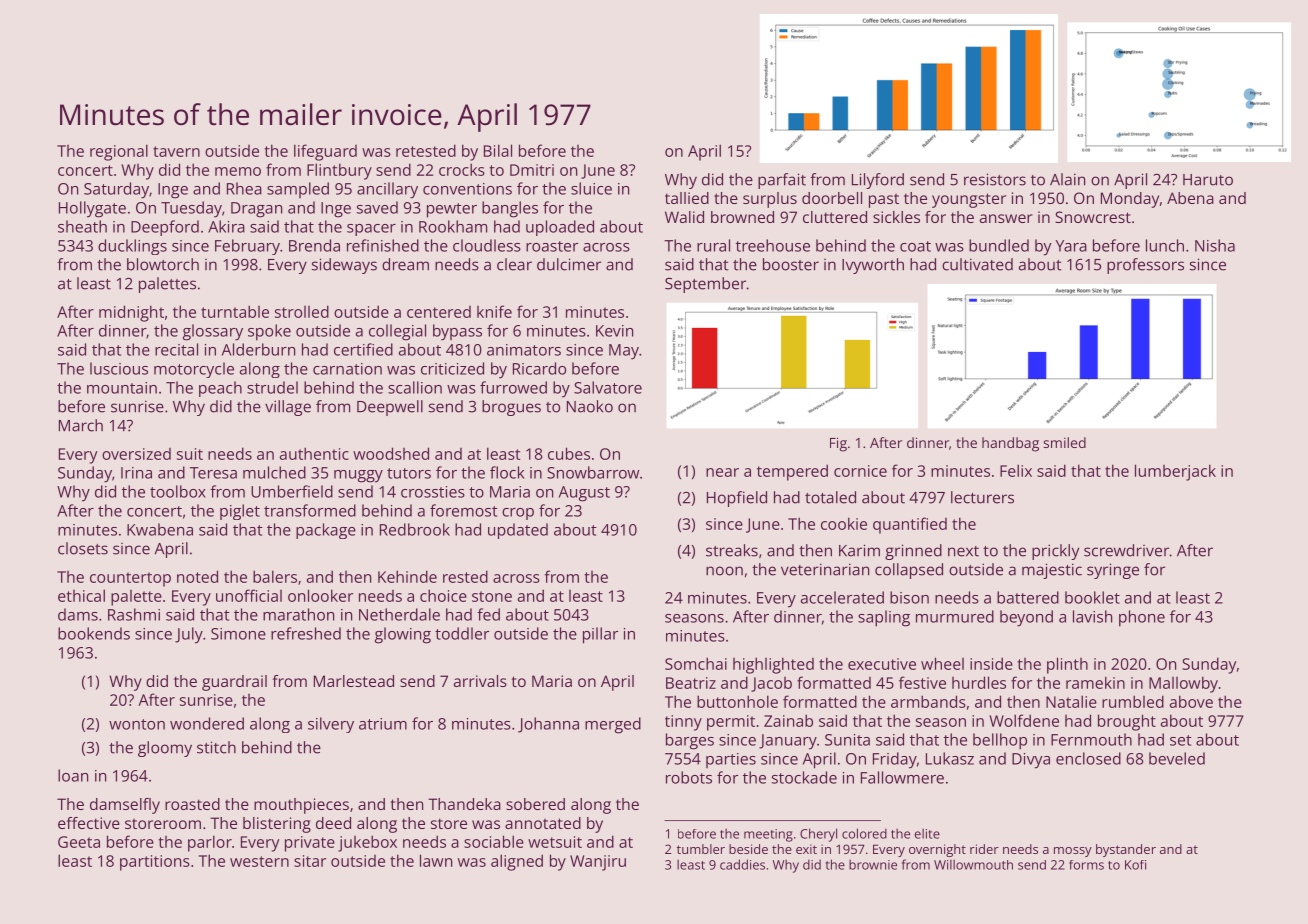 The height and width of the page is (924, 1308). I want to click on majestic, so click(1052, 571).
